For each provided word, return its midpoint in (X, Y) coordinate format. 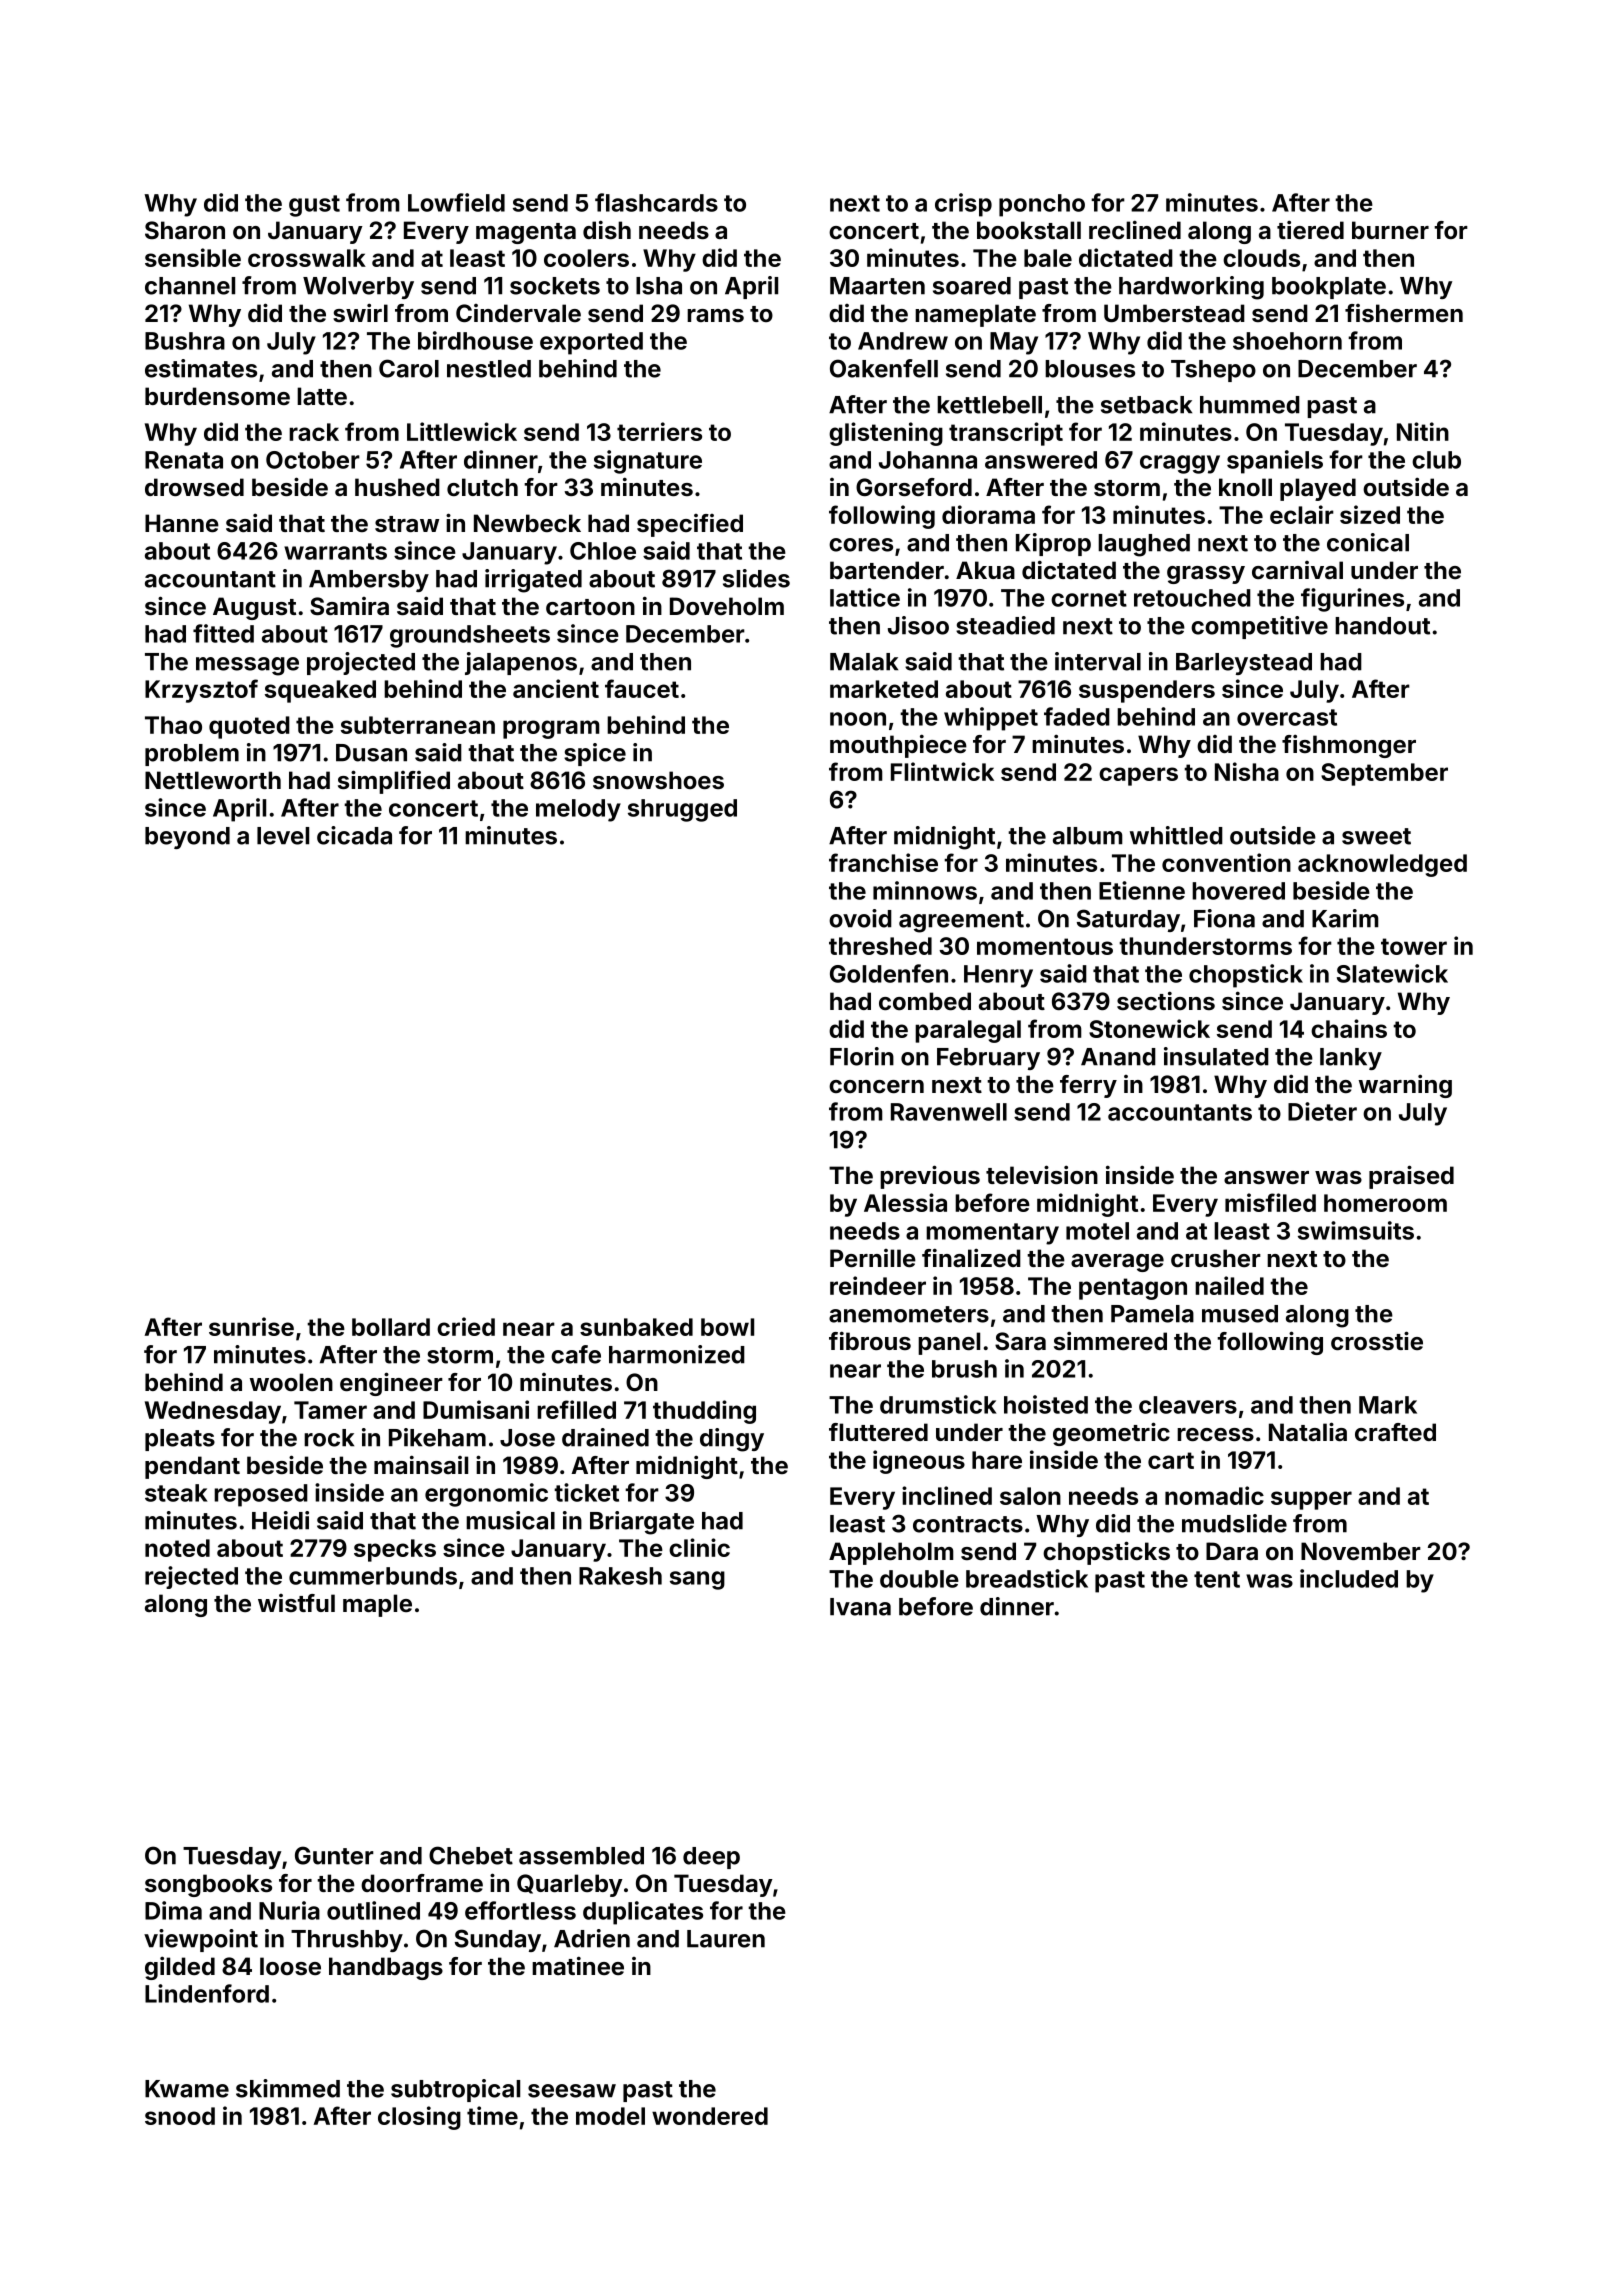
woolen (291, 1382)
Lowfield (456, 202)
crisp (963, 205)
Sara (1020, 1341)
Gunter (334, 1855)
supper (1311, 1500)
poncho (1042, 205)
